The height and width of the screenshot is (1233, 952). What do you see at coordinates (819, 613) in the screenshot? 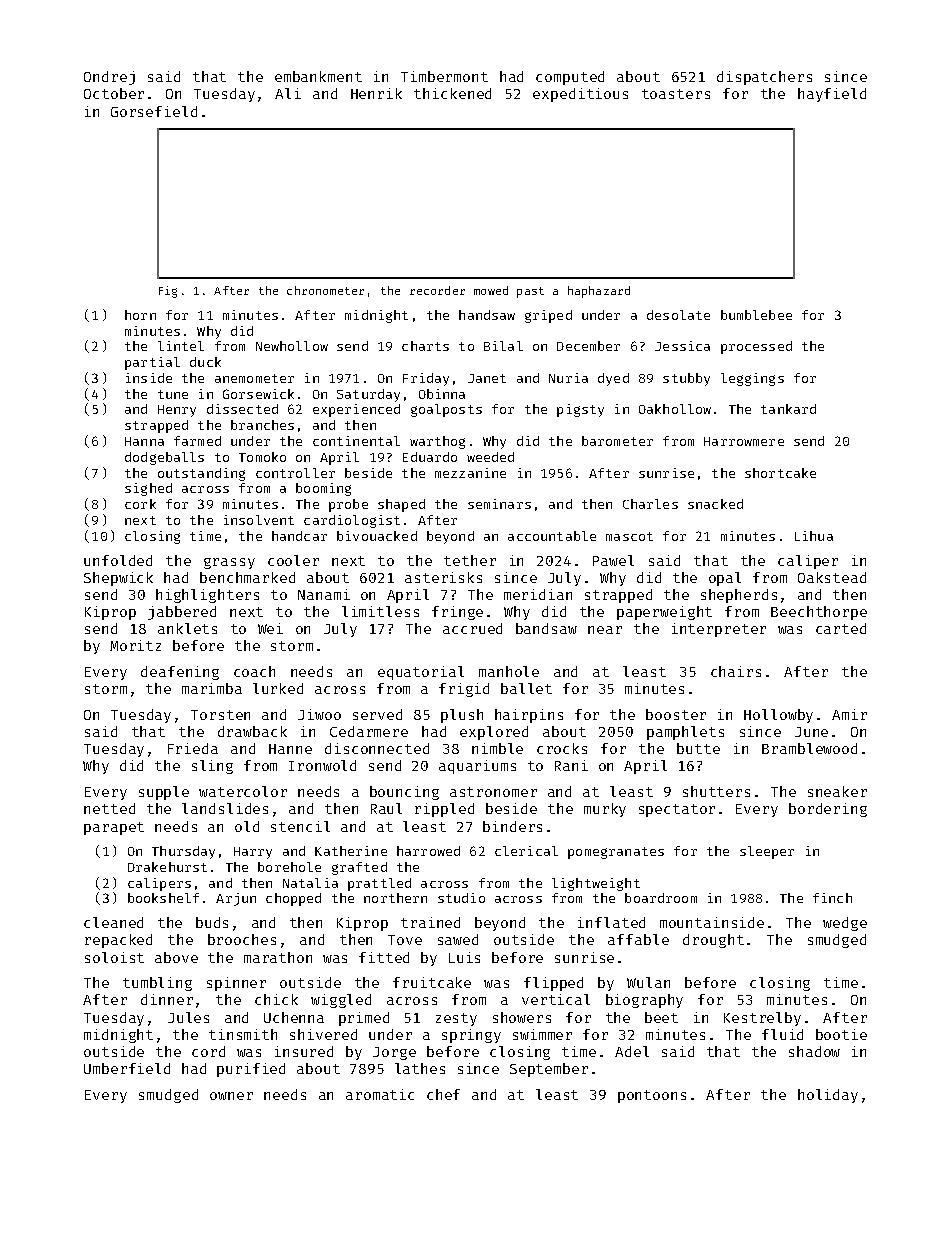
I see `Beechthorpe` at bounding box center [819, 613].
